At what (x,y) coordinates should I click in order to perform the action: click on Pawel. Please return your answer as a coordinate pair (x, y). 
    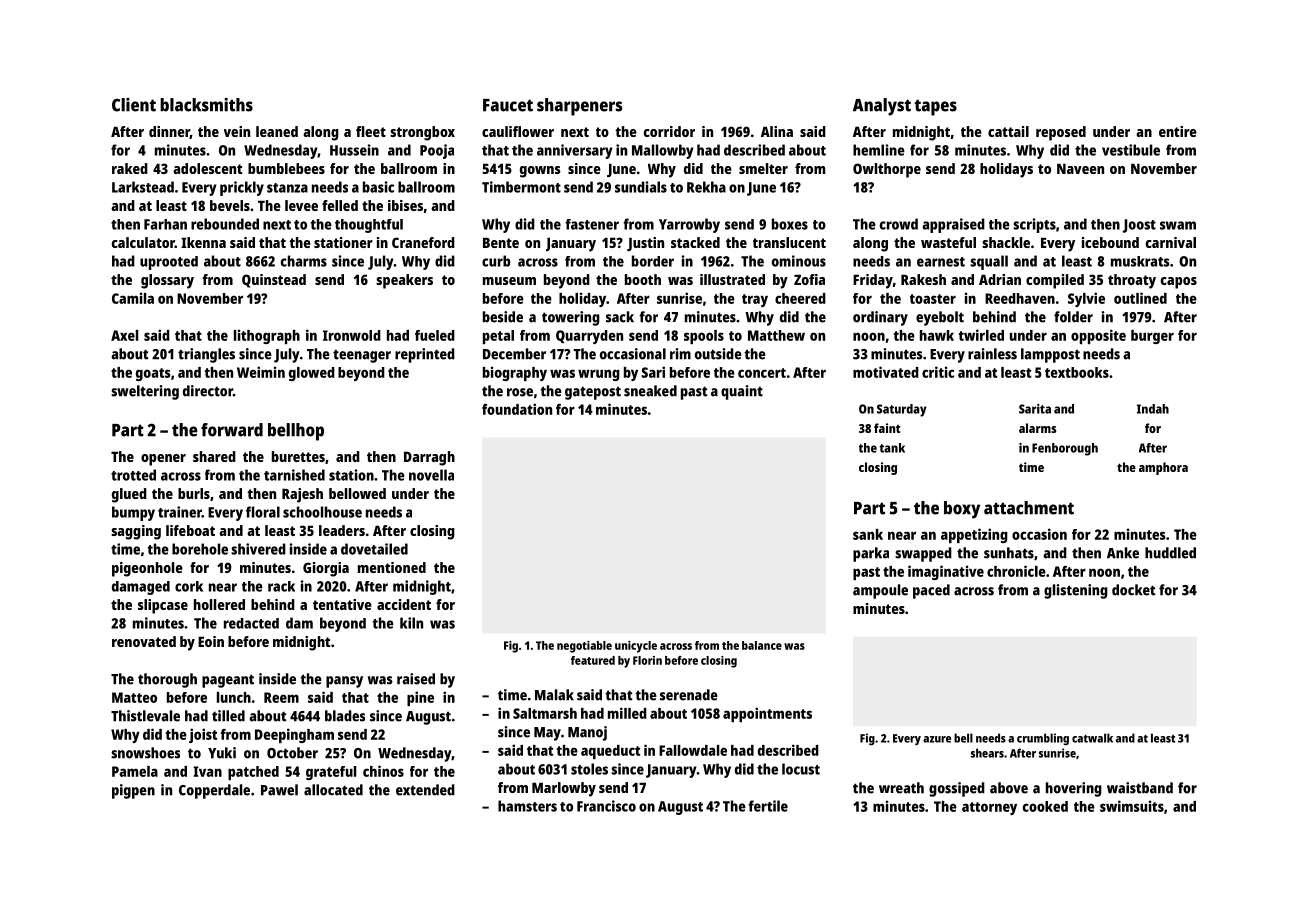
    Looking at the image, I should click on (279, 790).
